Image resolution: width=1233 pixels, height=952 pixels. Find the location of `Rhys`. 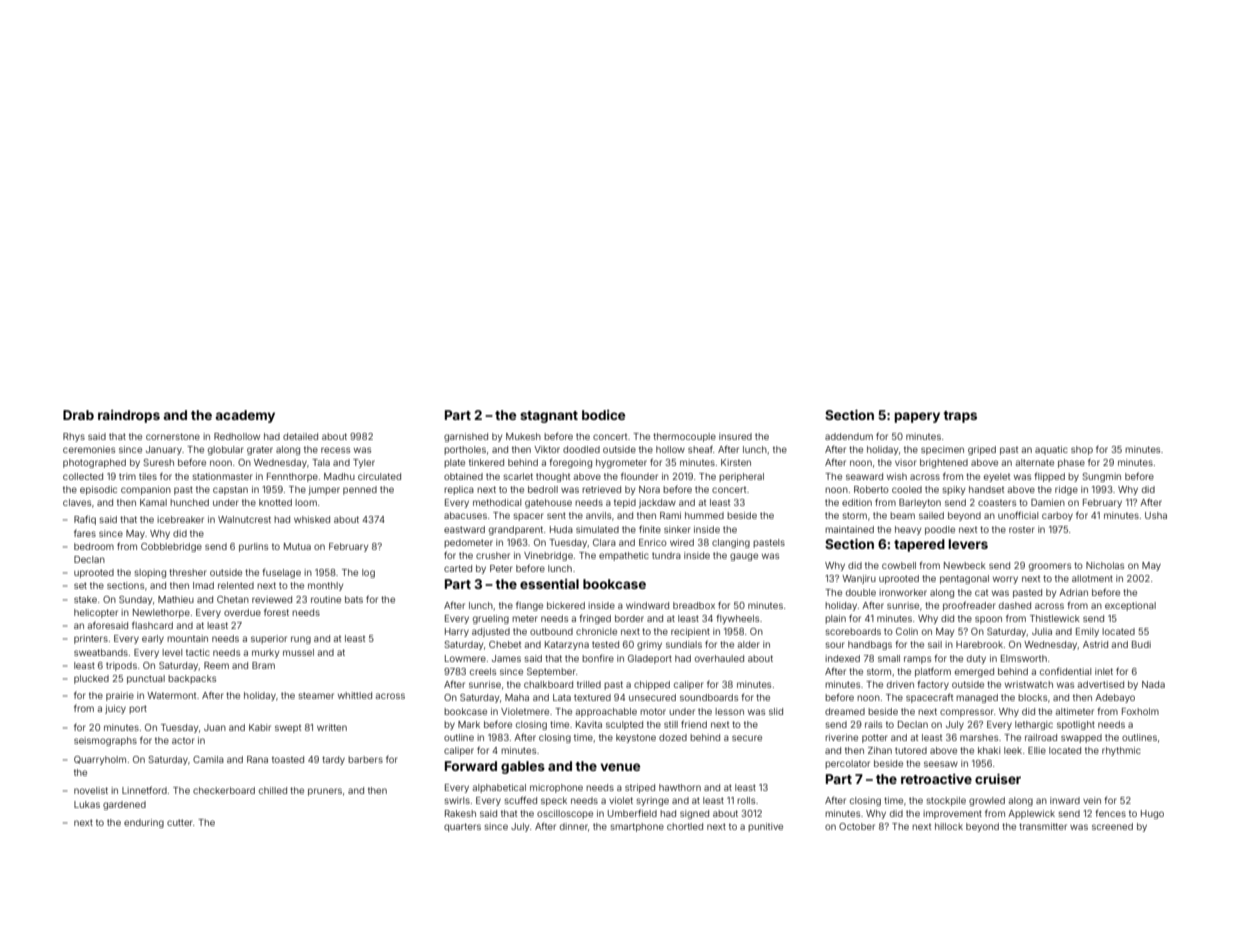

Rhys is located at coordinates (74, 437).
